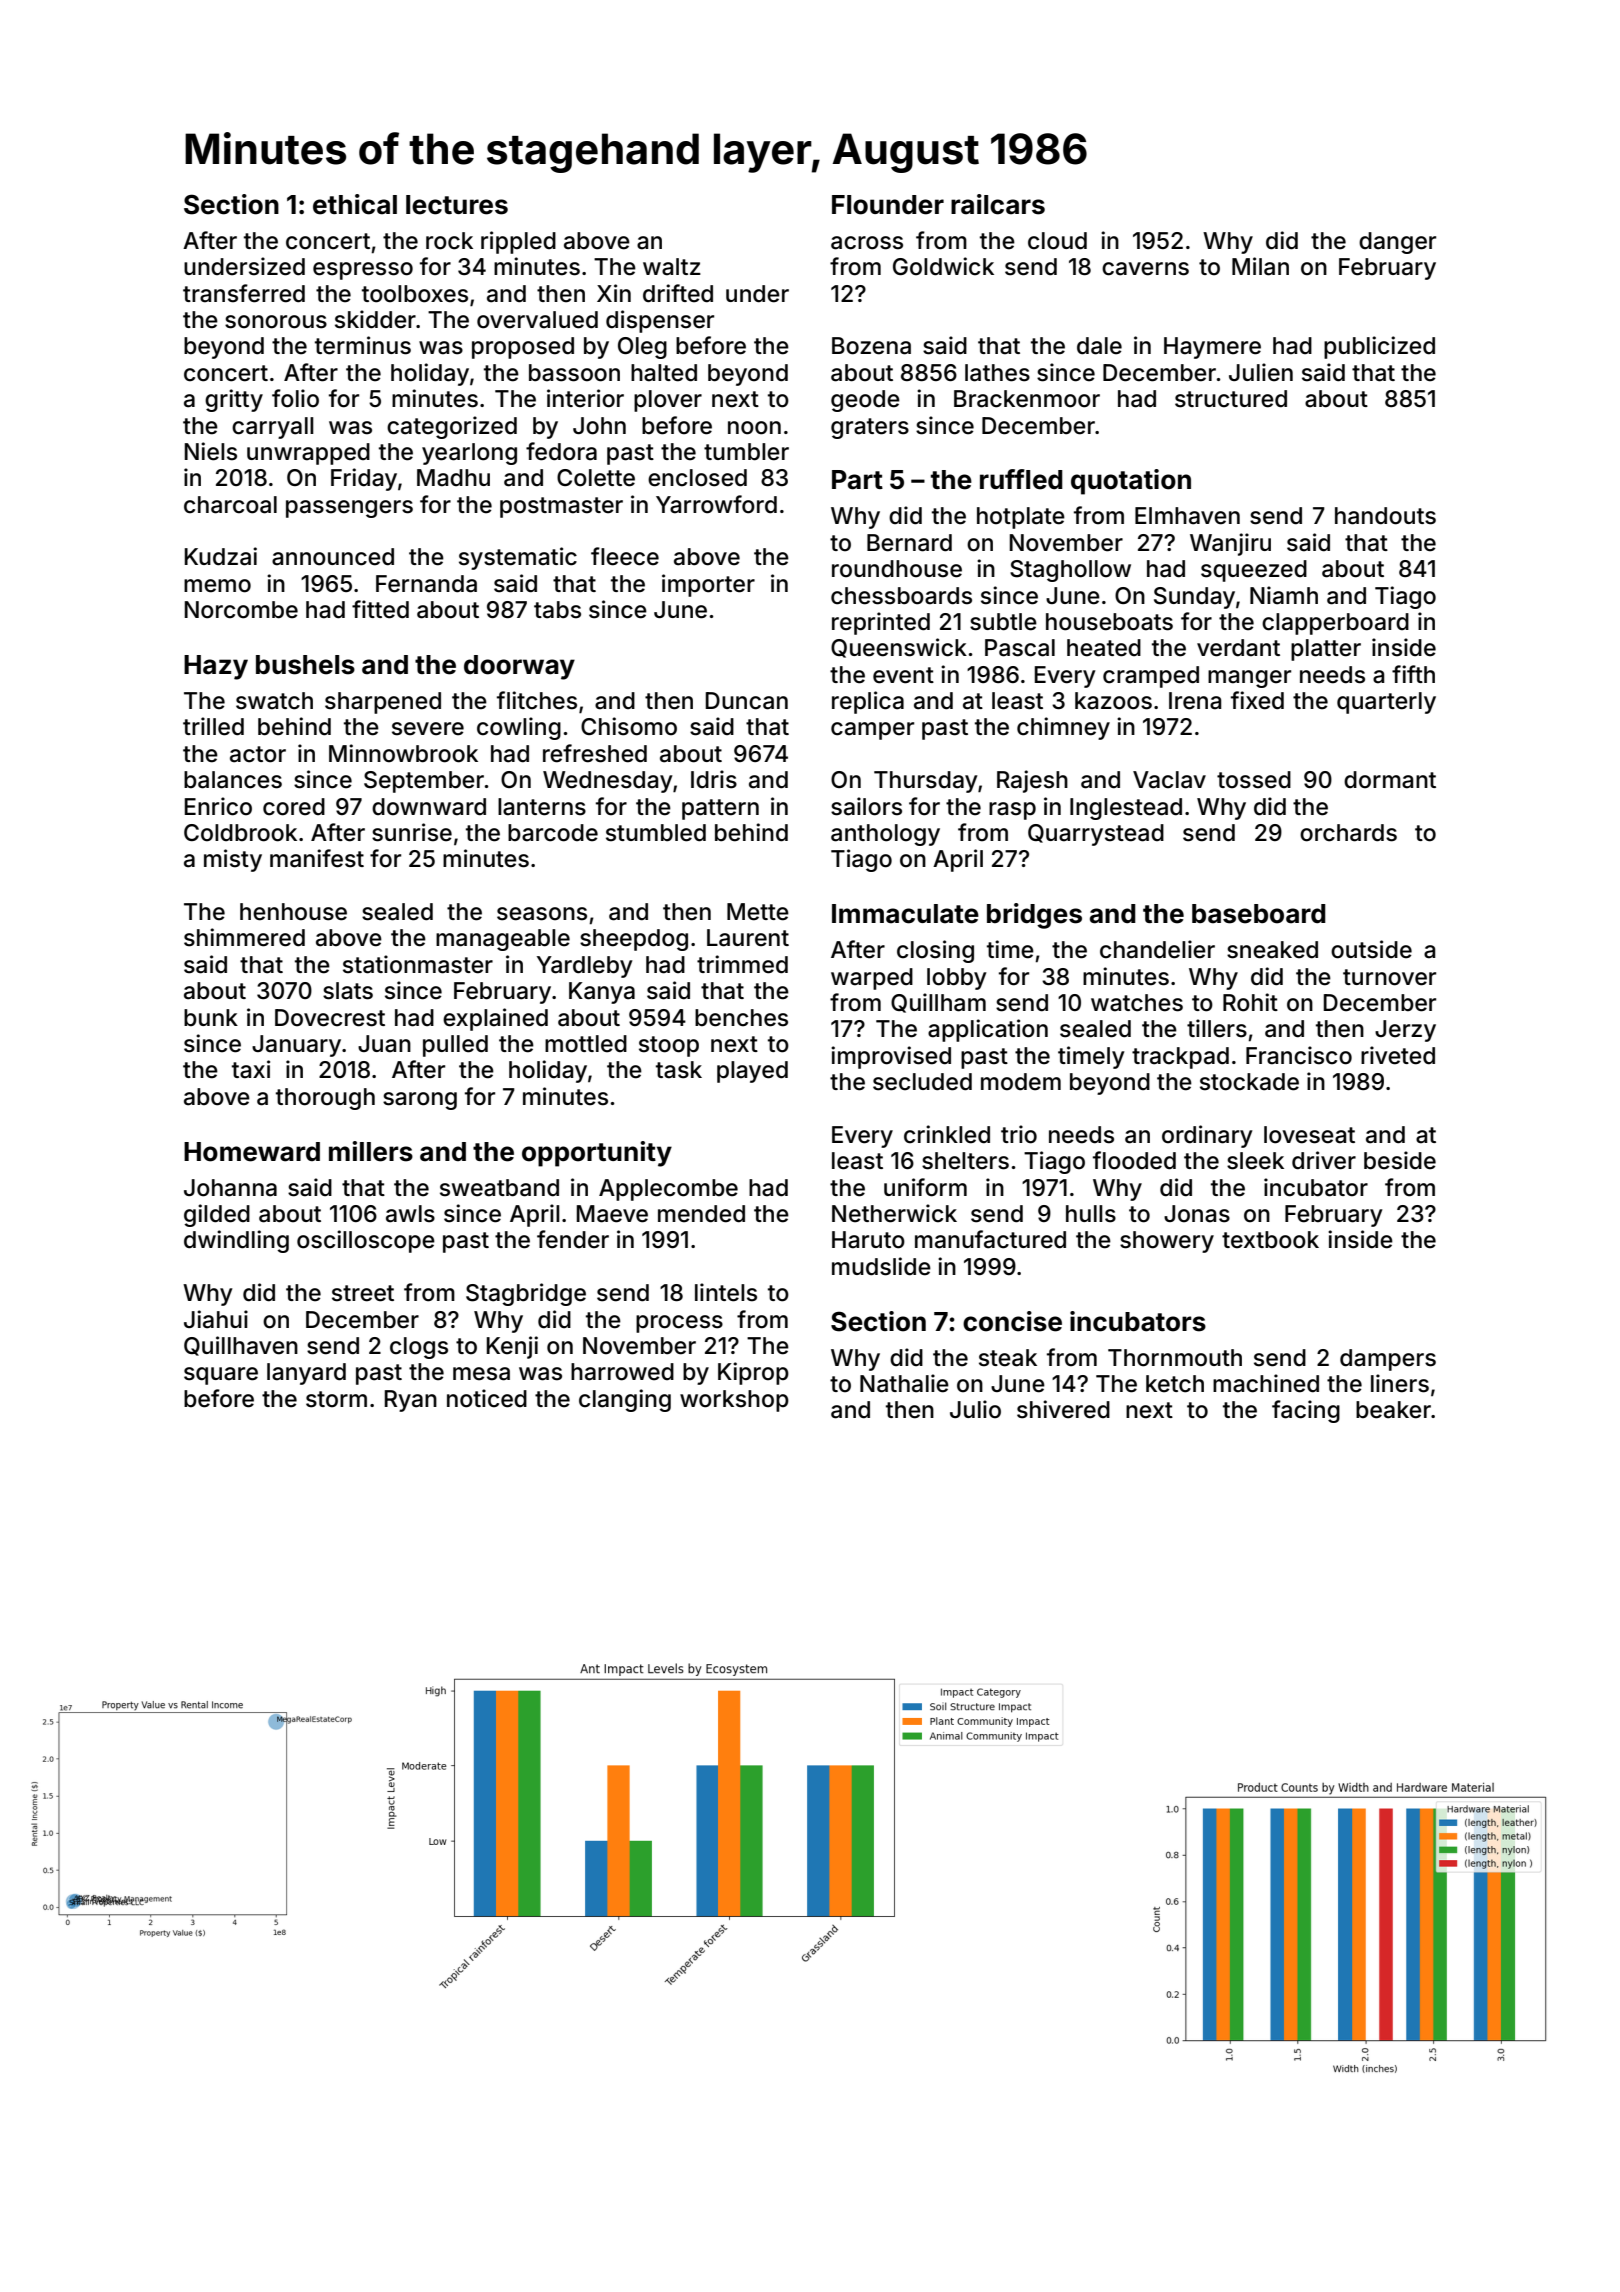 The width and height of the document is (1620, 2292). Describe the element at coordinates (366, 1241) in the document. I see `oscilloscope` at that location.
